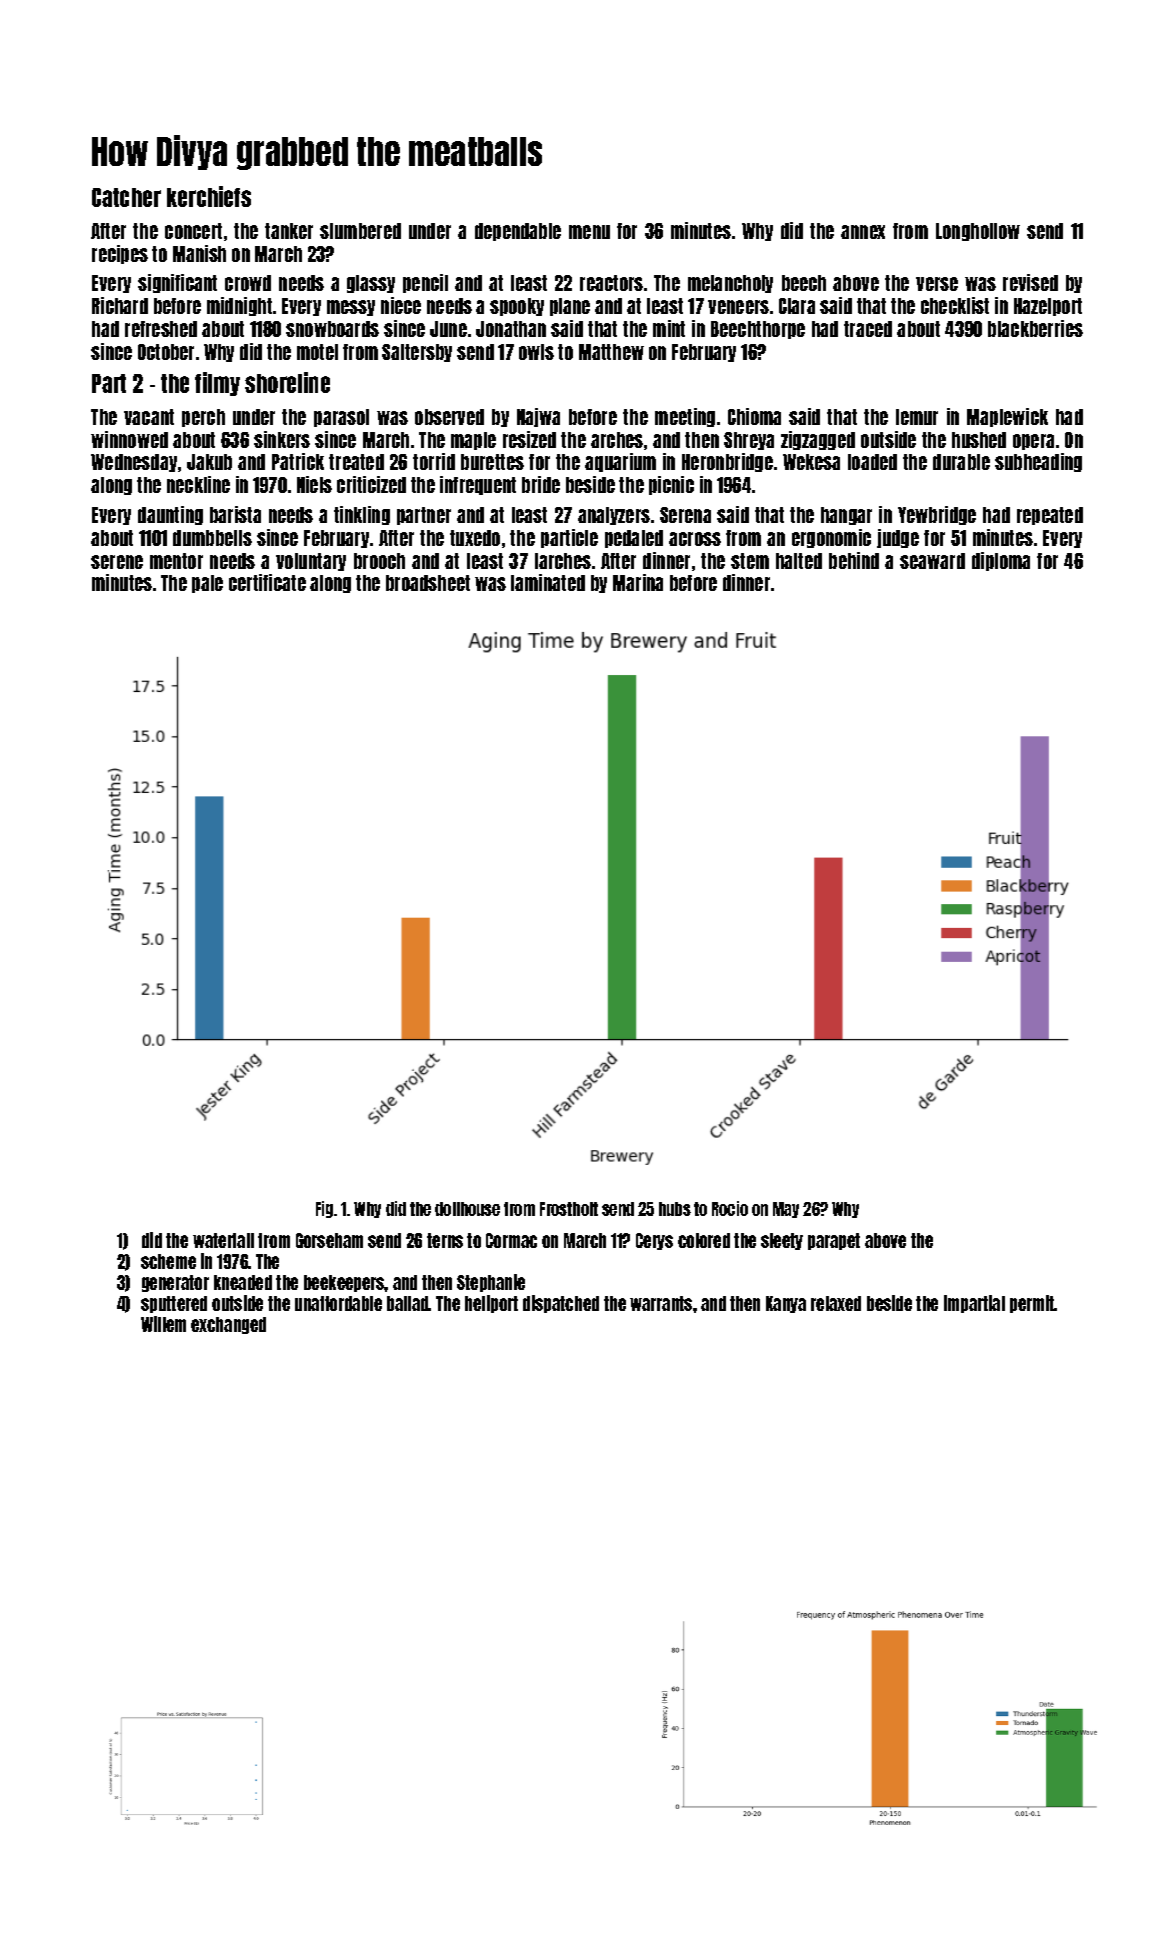  Describe the element at coordinates (408, 1303) in the page. I see `ballad` at that location.
